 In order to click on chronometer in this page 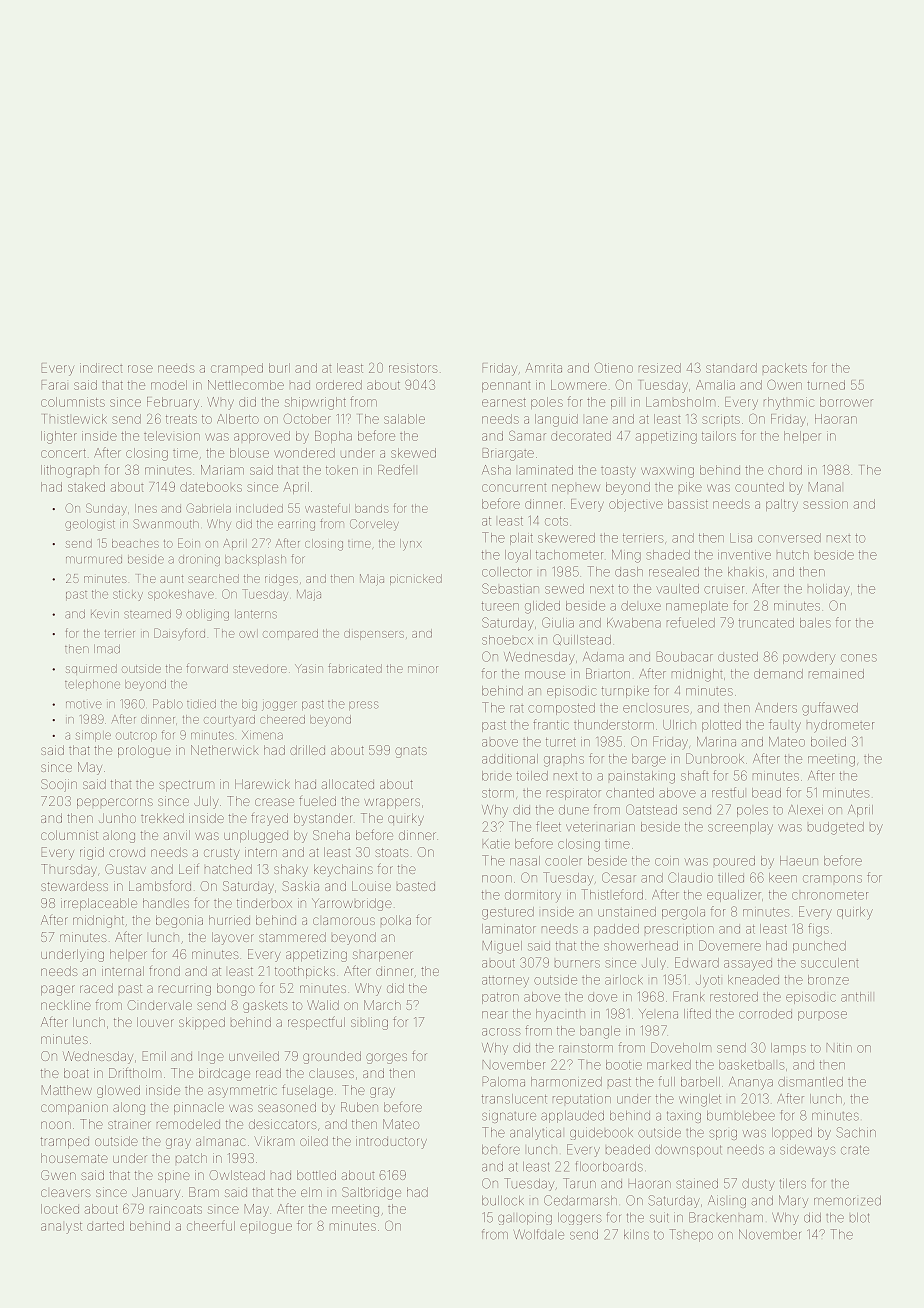, I will do `click(830, 896)`.
